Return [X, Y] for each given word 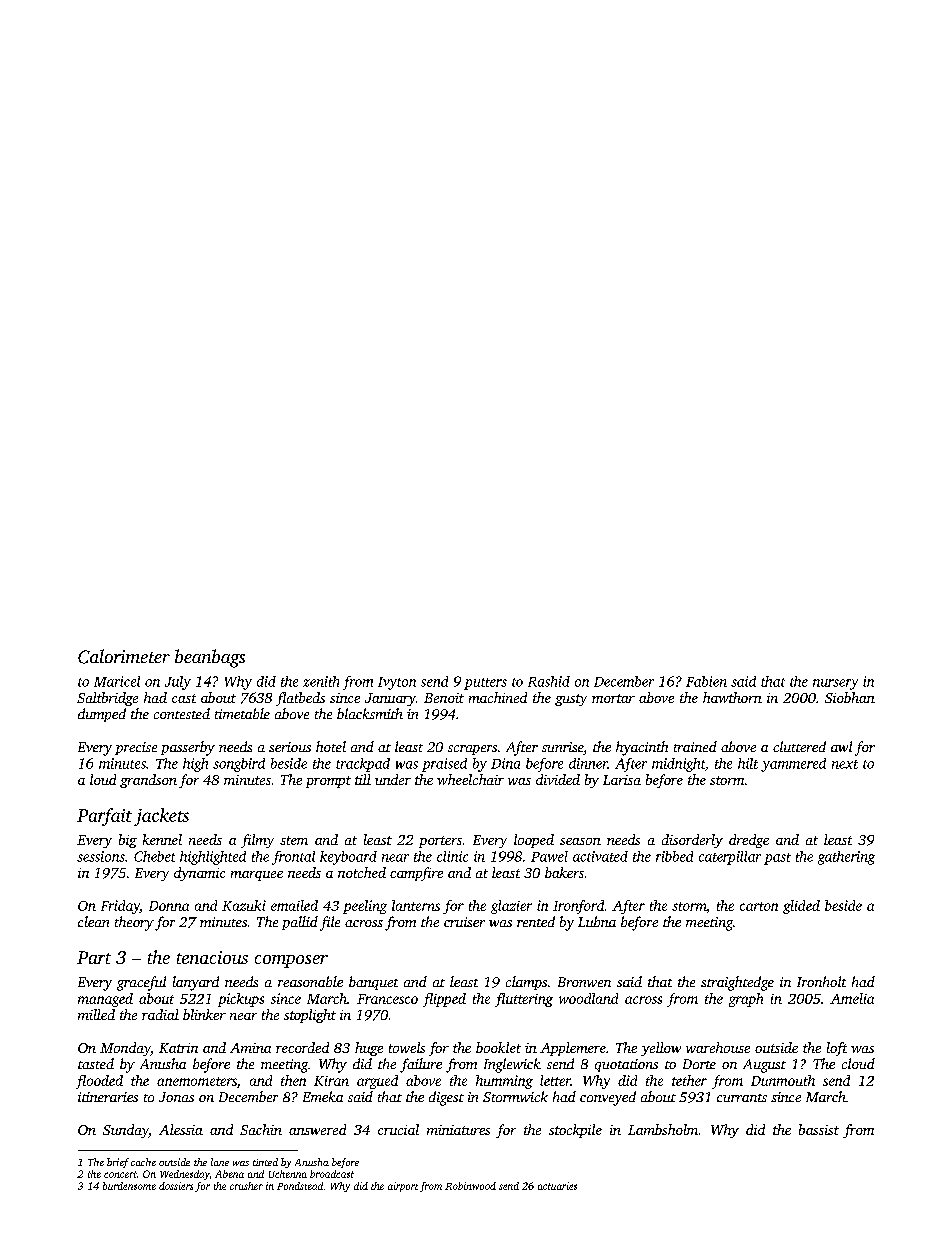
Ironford [578, 907]
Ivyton [397, 683]
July [178, 683]
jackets [161, 817]
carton [759, 906]
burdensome [129, 1186]
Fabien [706, 681]
